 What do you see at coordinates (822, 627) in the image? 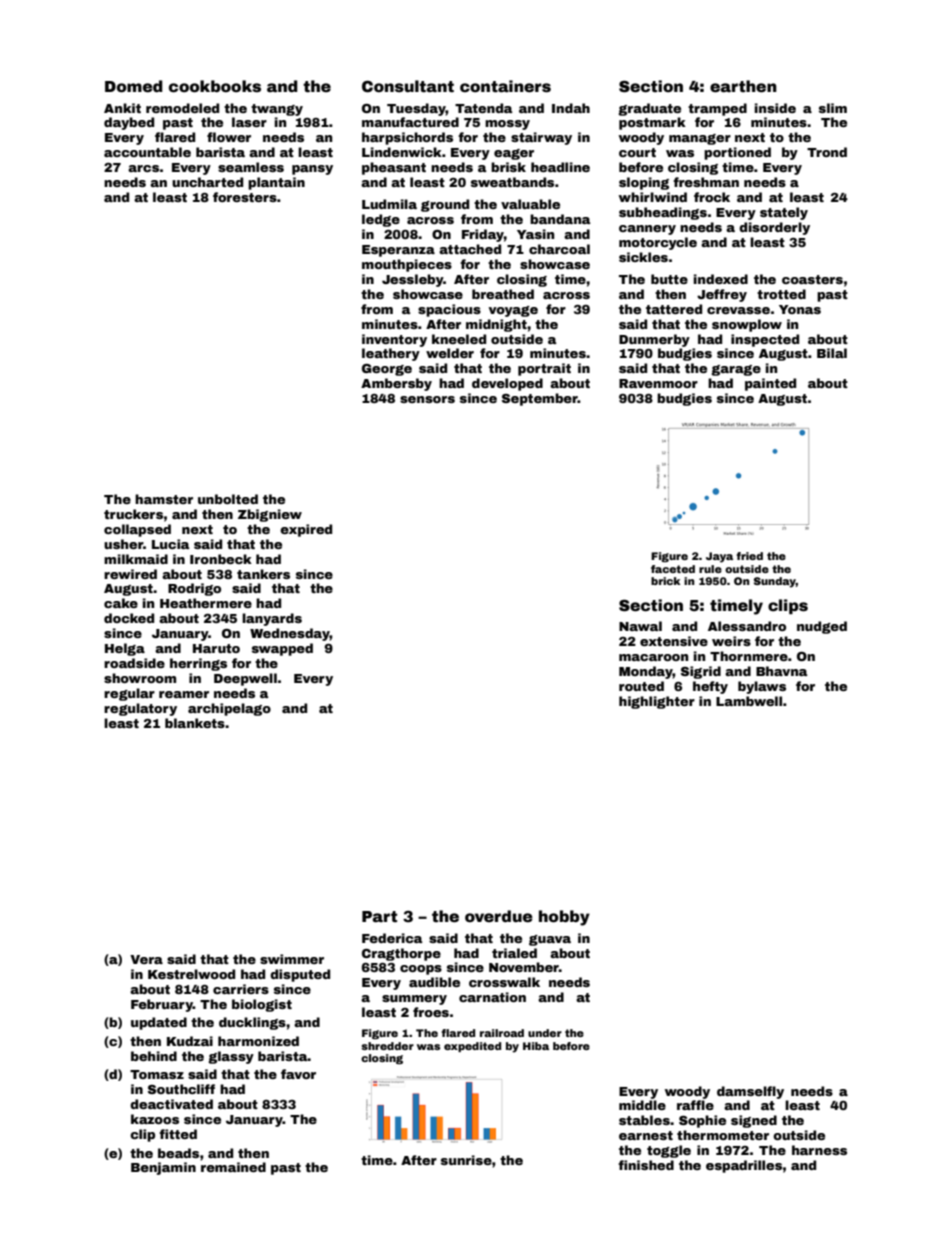
I see `nudged` at bounding box center [822, 627].
